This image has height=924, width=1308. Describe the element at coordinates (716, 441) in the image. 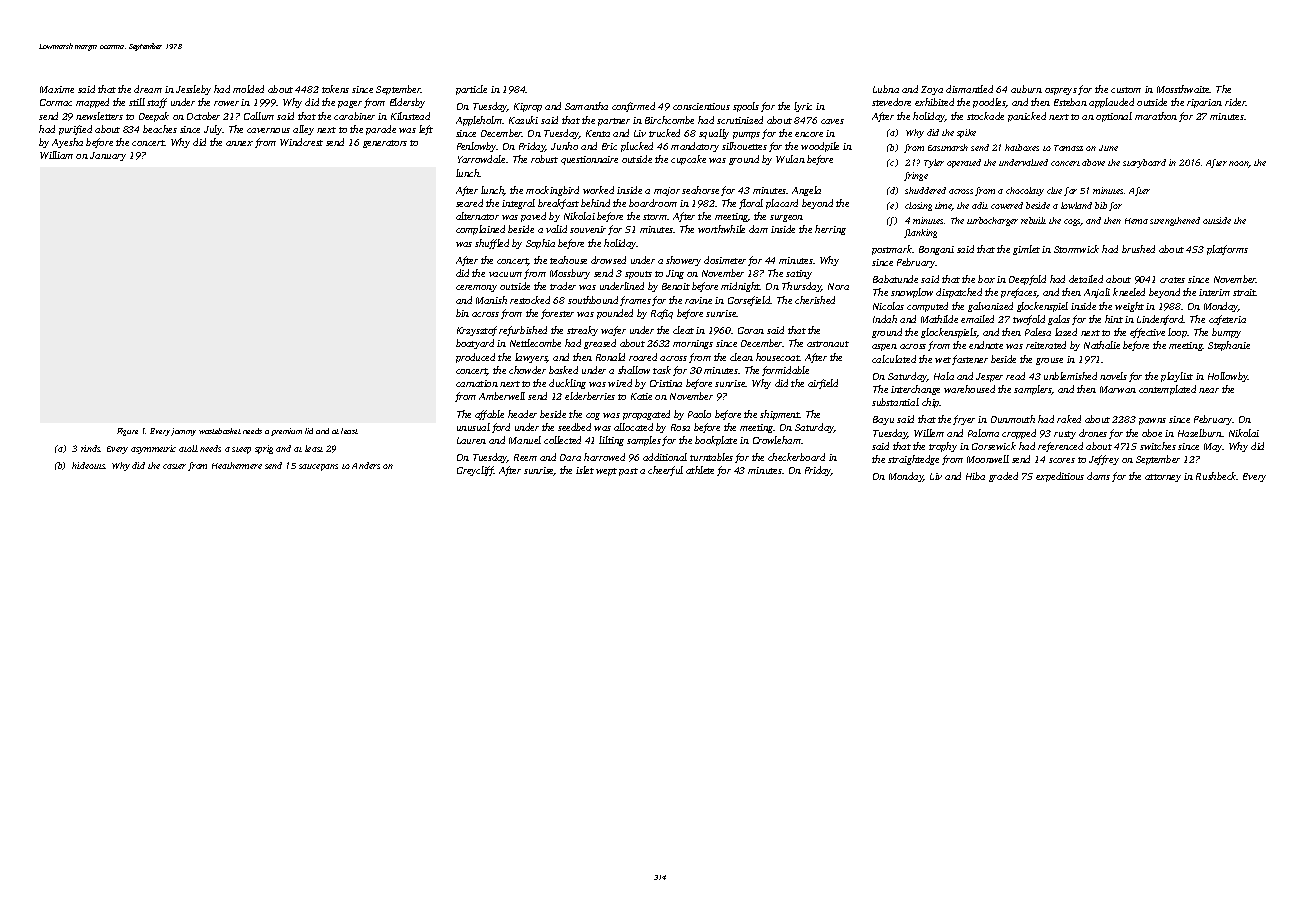

I see `bookplate` at that location.
